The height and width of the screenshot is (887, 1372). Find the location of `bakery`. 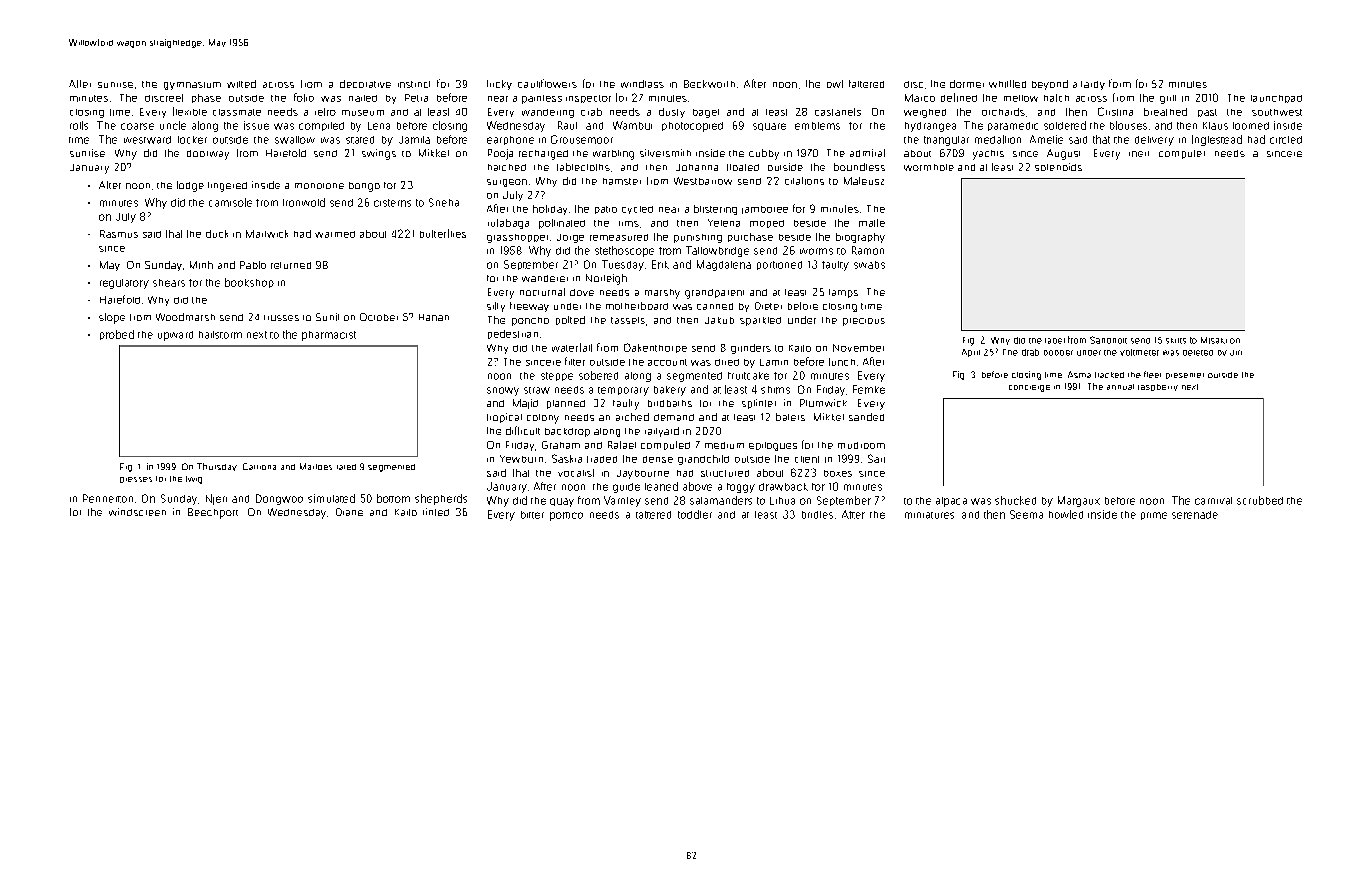

bakery is located at coordinates (670, 391).
